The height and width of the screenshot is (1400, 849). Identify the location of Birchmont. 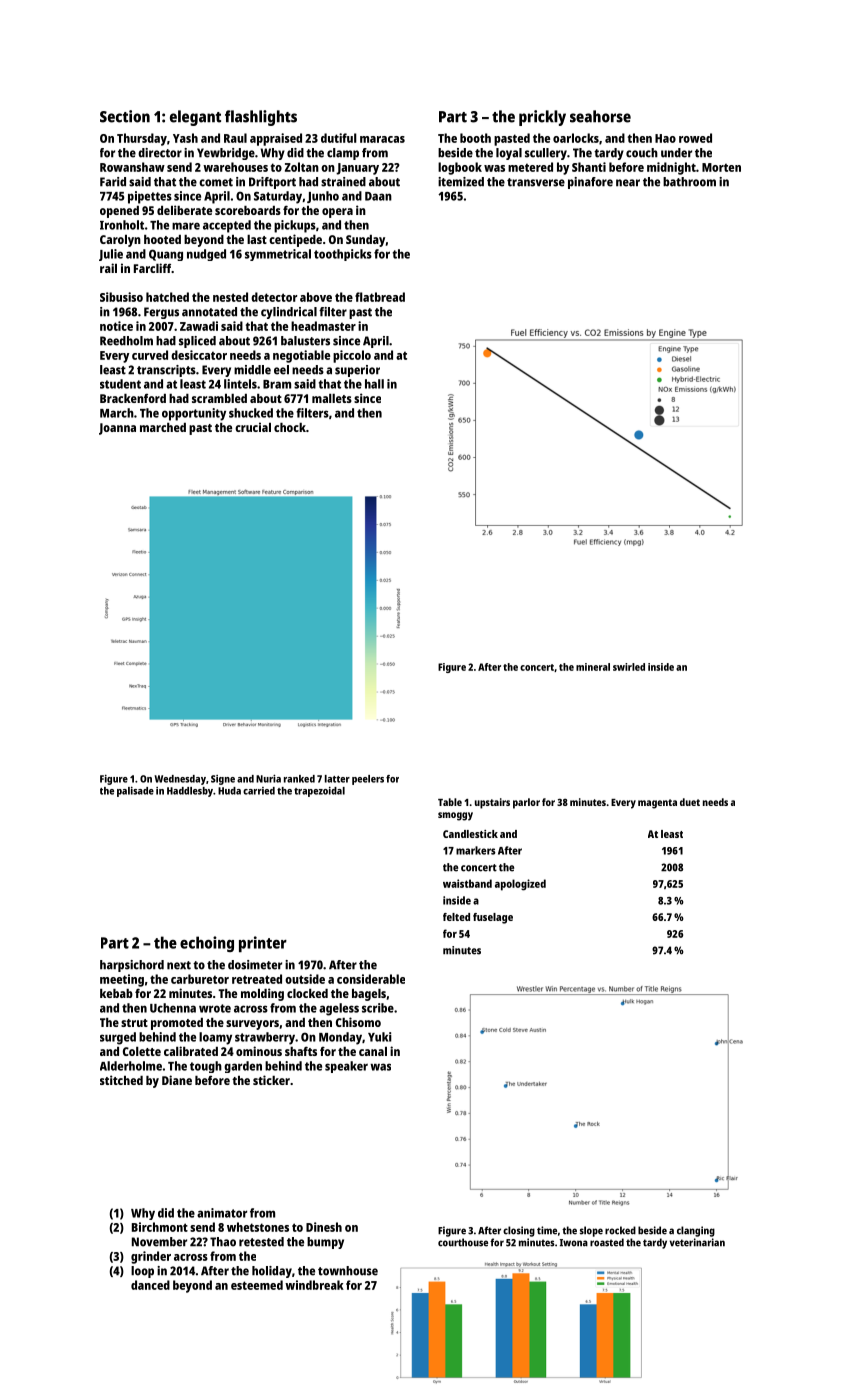
(160, 1227).
